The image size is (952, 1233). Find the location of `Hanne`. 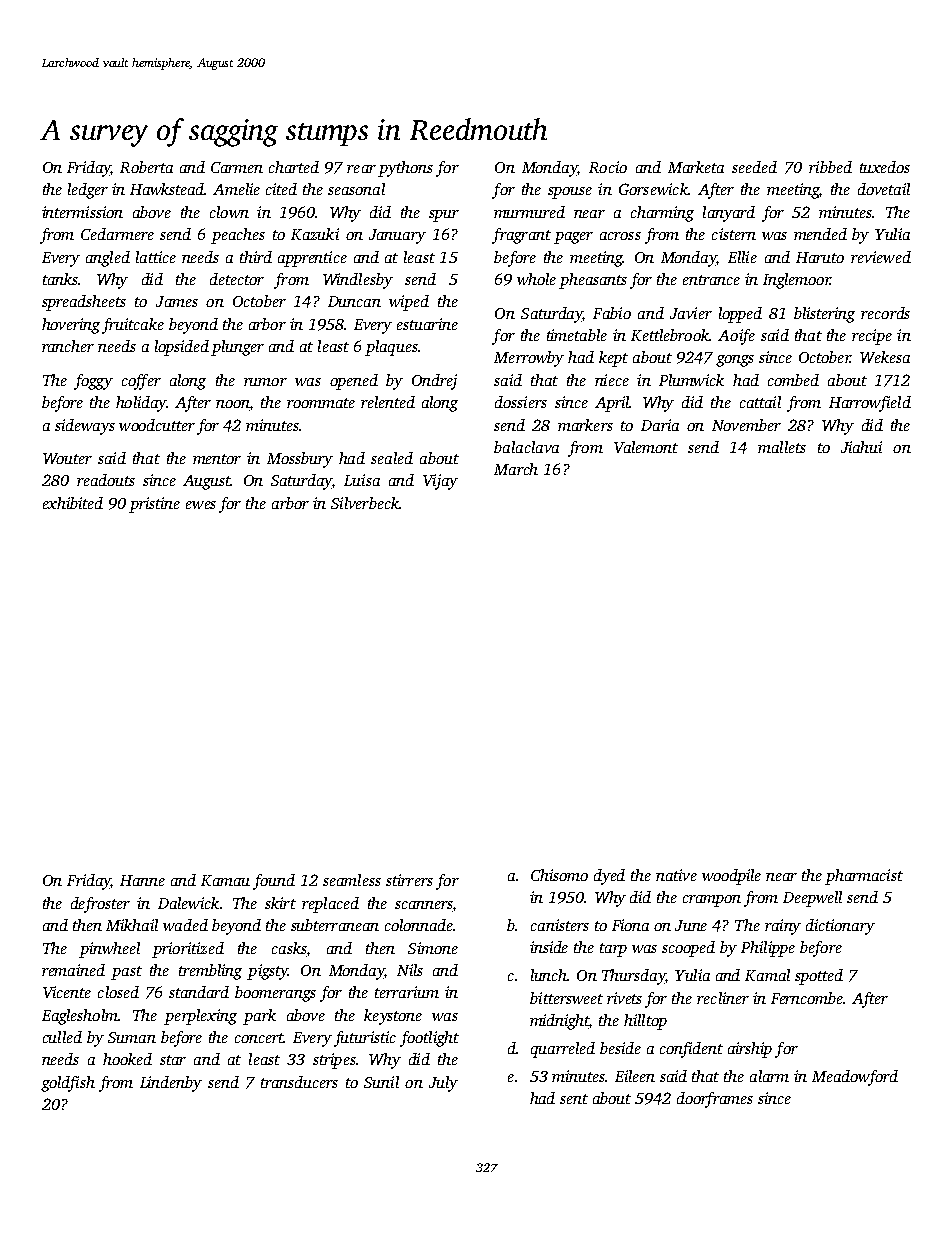

Hanne is located at coordinates (142, 880).
